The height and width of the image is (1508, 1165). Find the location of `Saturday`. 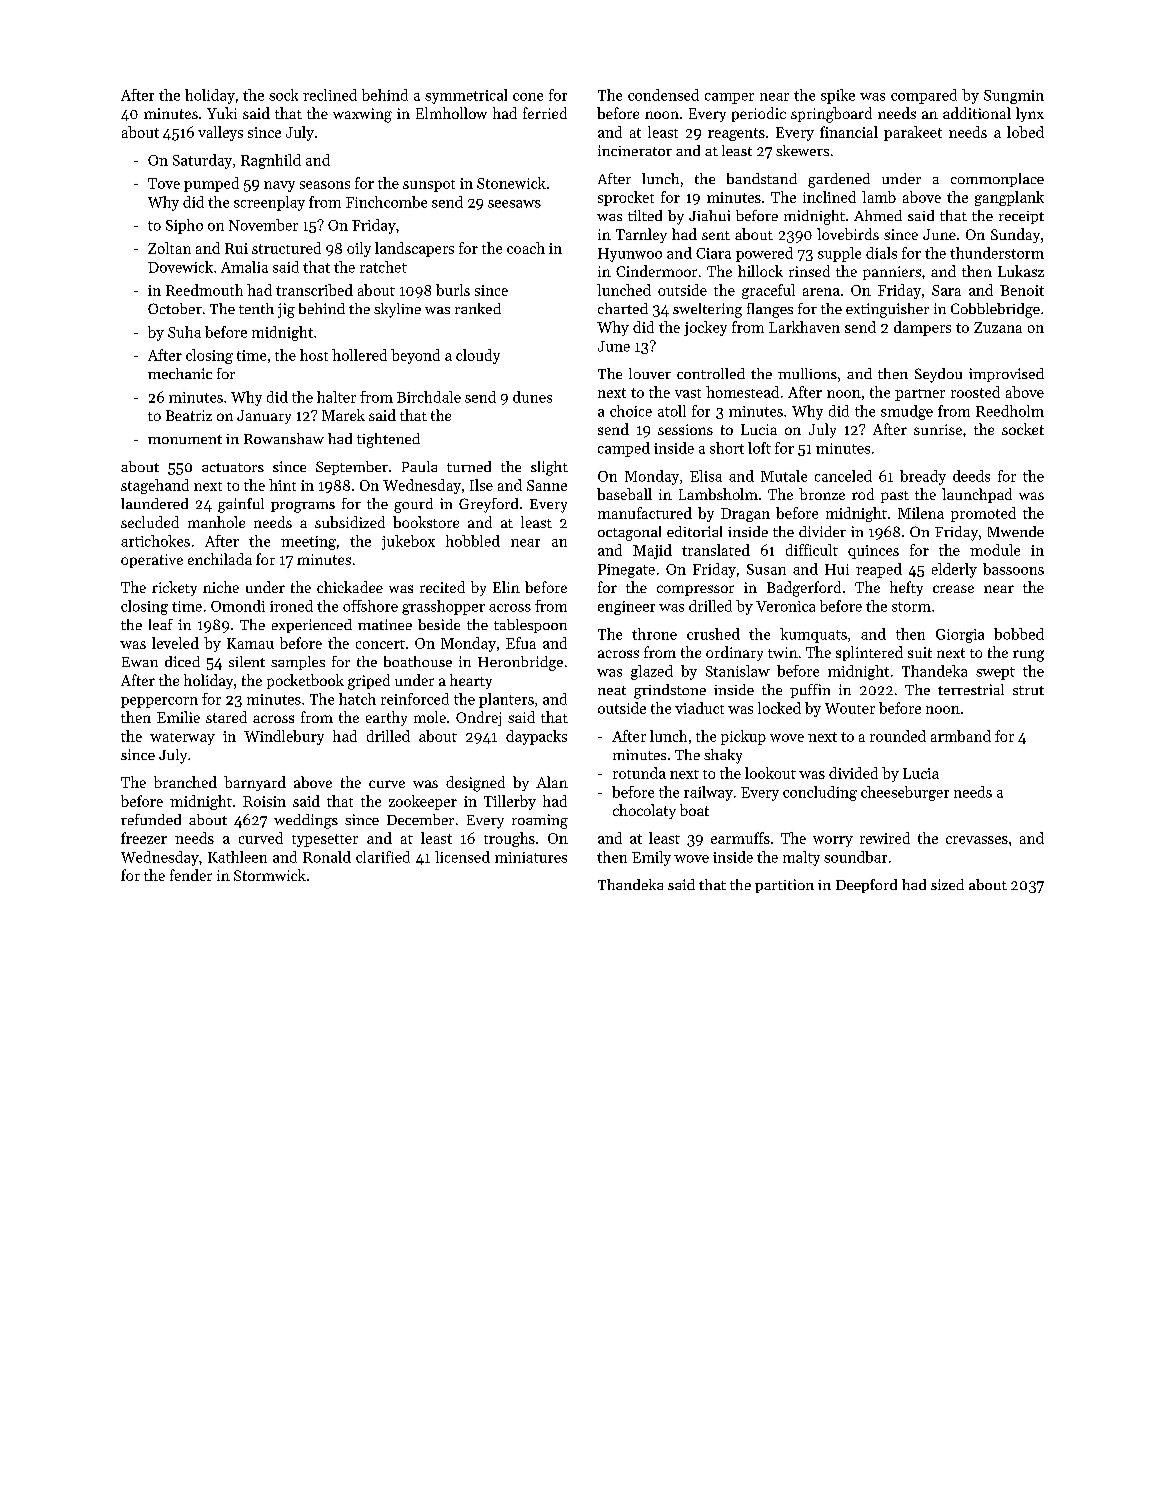

Saturday is located at coordinates (202, 161).
